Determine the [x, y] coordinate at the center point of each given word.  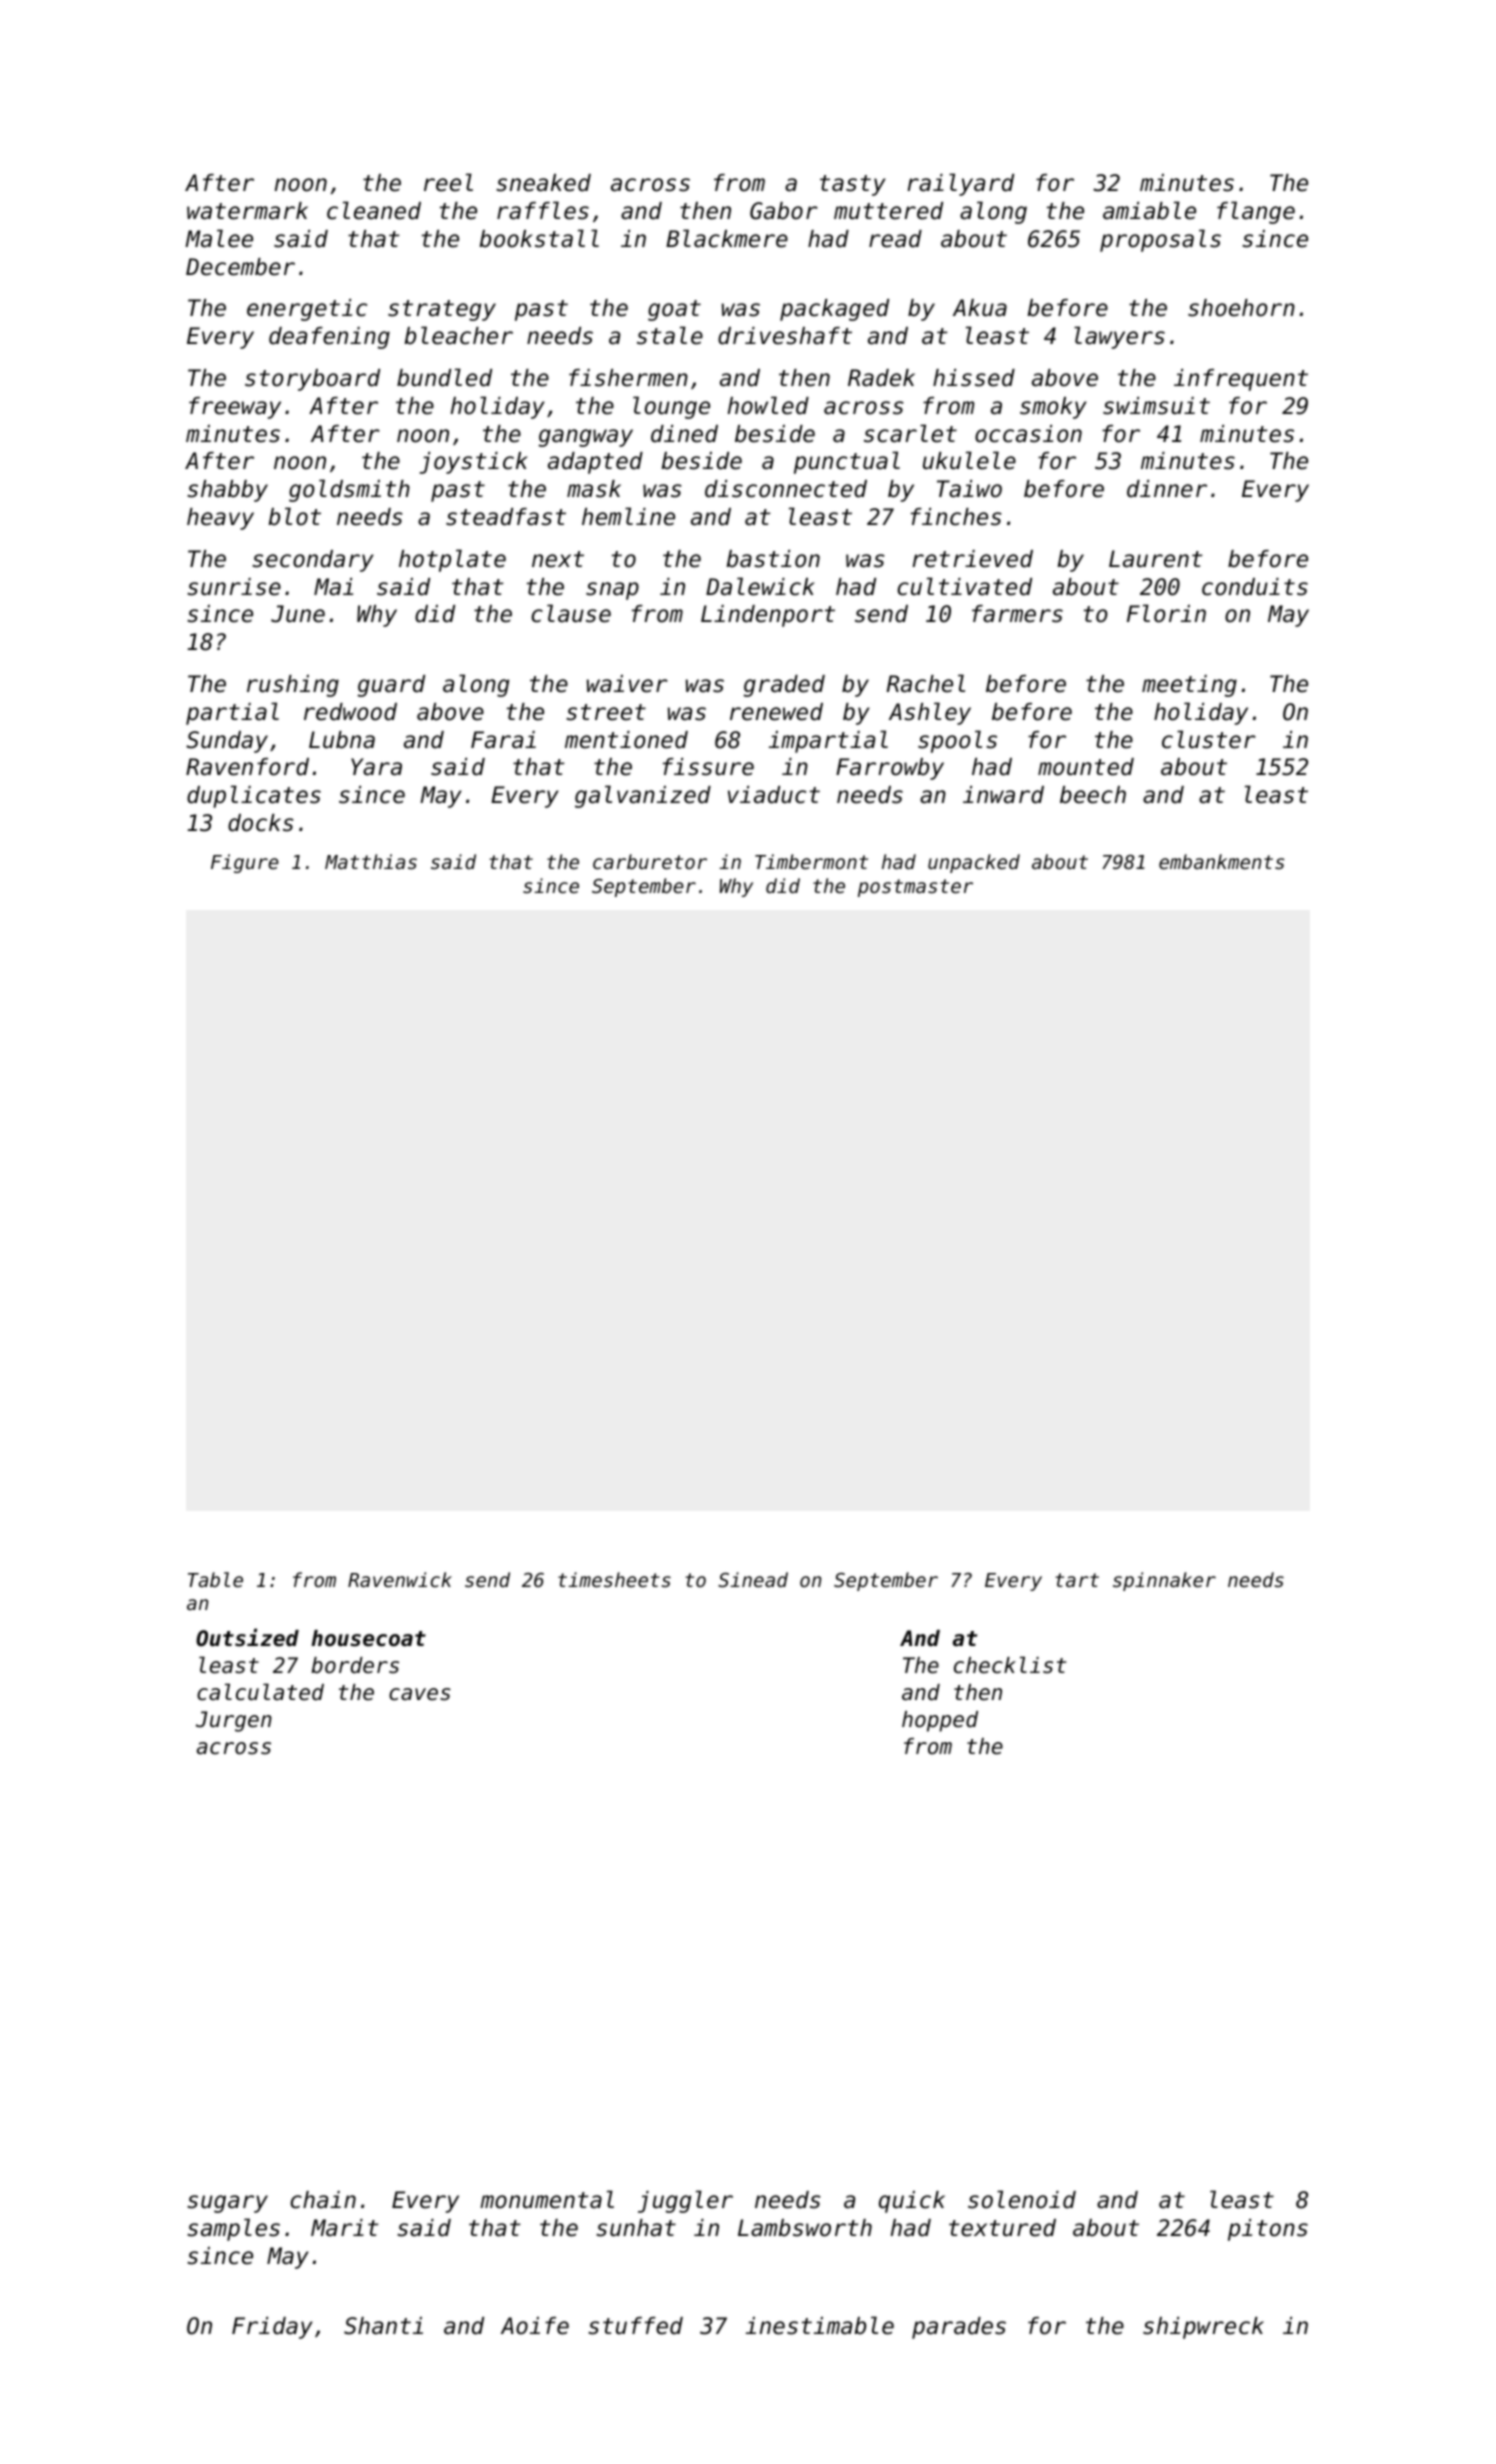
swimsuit [1156, 406]
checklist [1010, 1665]
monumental [547, 2199]
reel [448, 182]
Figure [245, 863]
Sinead [753, 1579]
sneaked [543, 183]
